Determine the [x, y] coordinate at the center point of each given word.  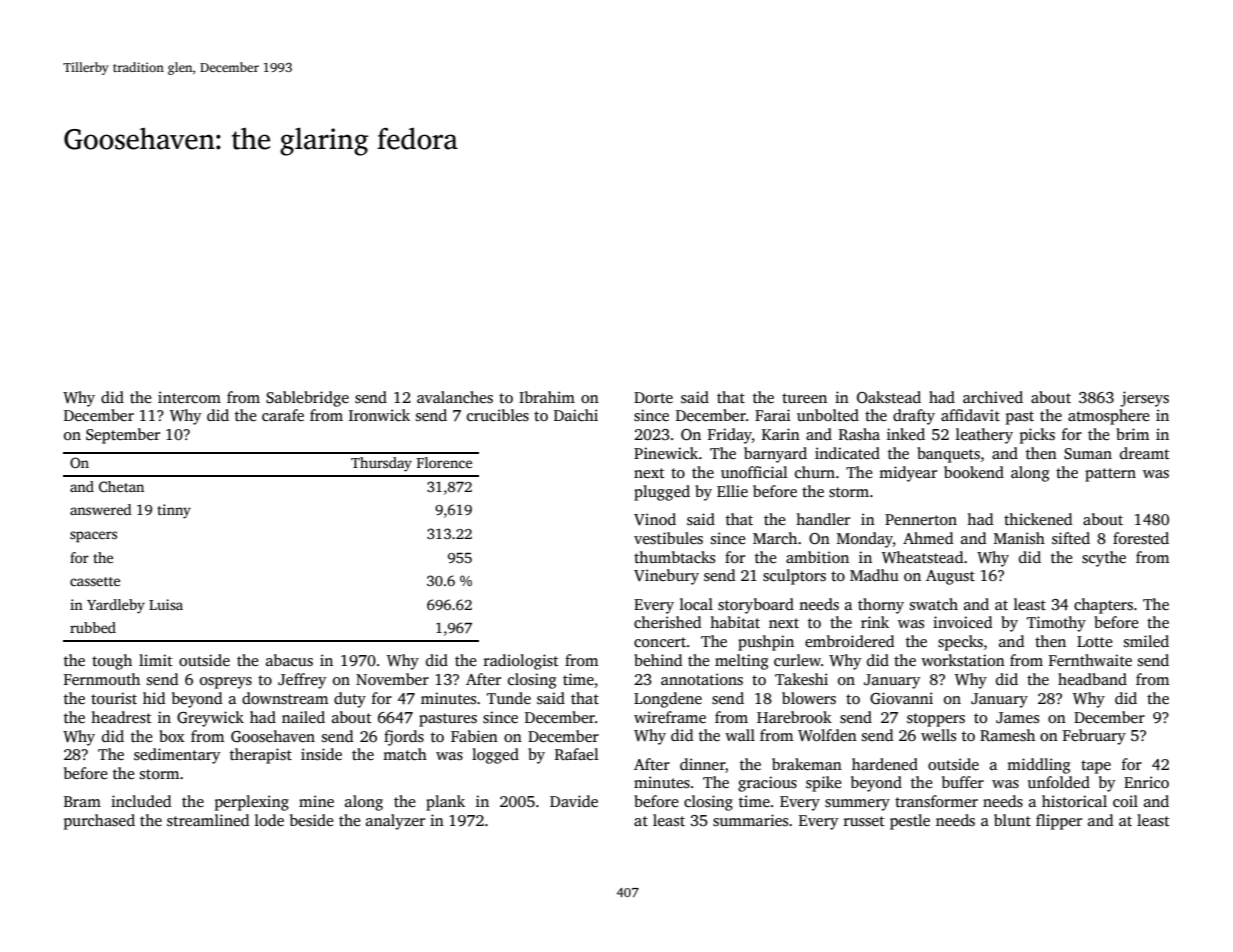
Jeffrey [302, 681]
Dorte [653, 397]
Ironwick [379, 415]
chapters [1103, 606]
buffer [963, 782]
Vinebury [666, 577]
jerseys [1144, 399]
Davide [574, 801]
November [392, 679]
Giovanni [901, 698]
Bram [82, 801]
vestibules [668, 538]
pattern [1110, 475]
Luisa [166, 604]
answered [101, 509]
